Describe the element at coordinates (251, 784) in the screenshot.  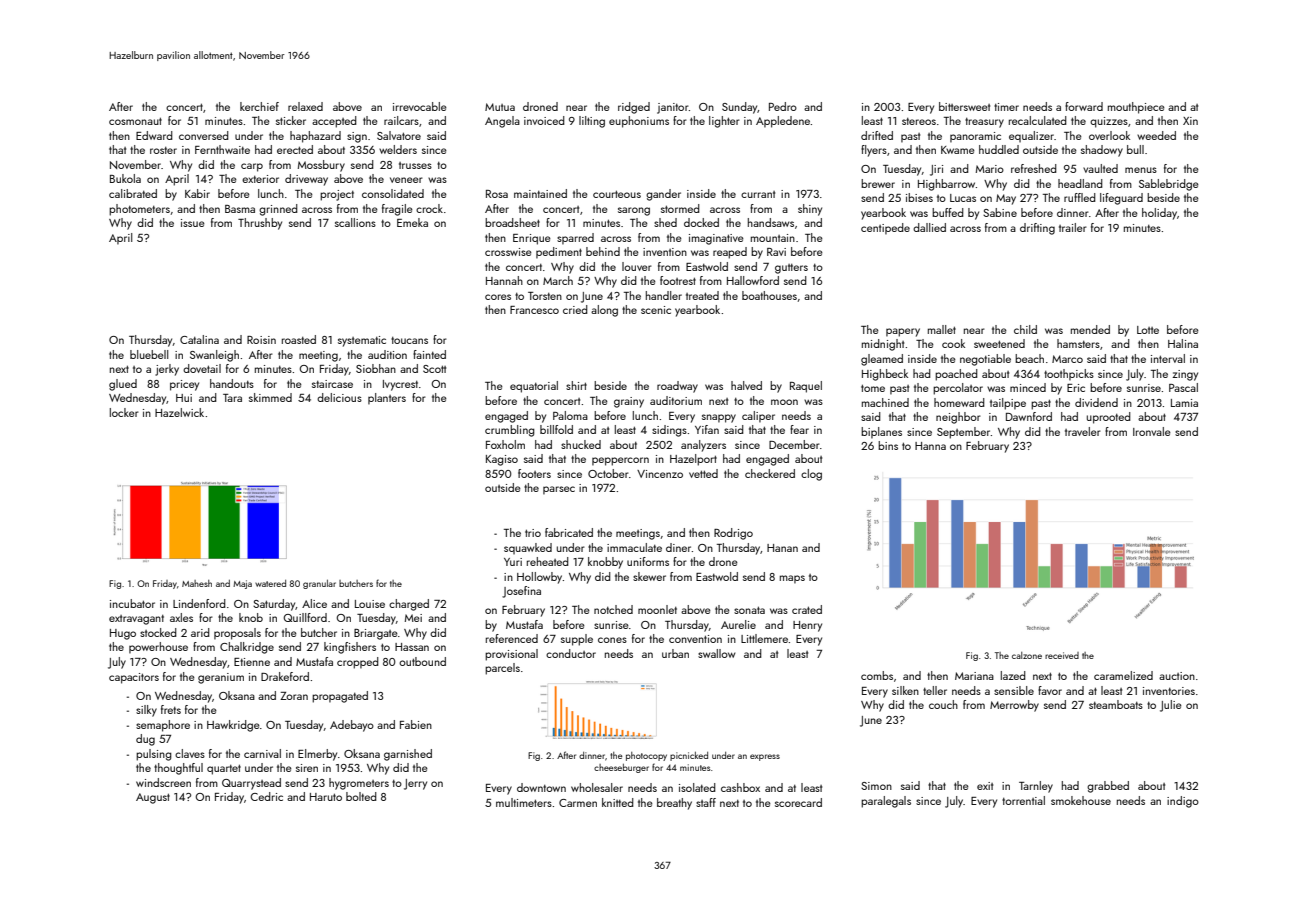
I see `Quarrystead` at that location.
